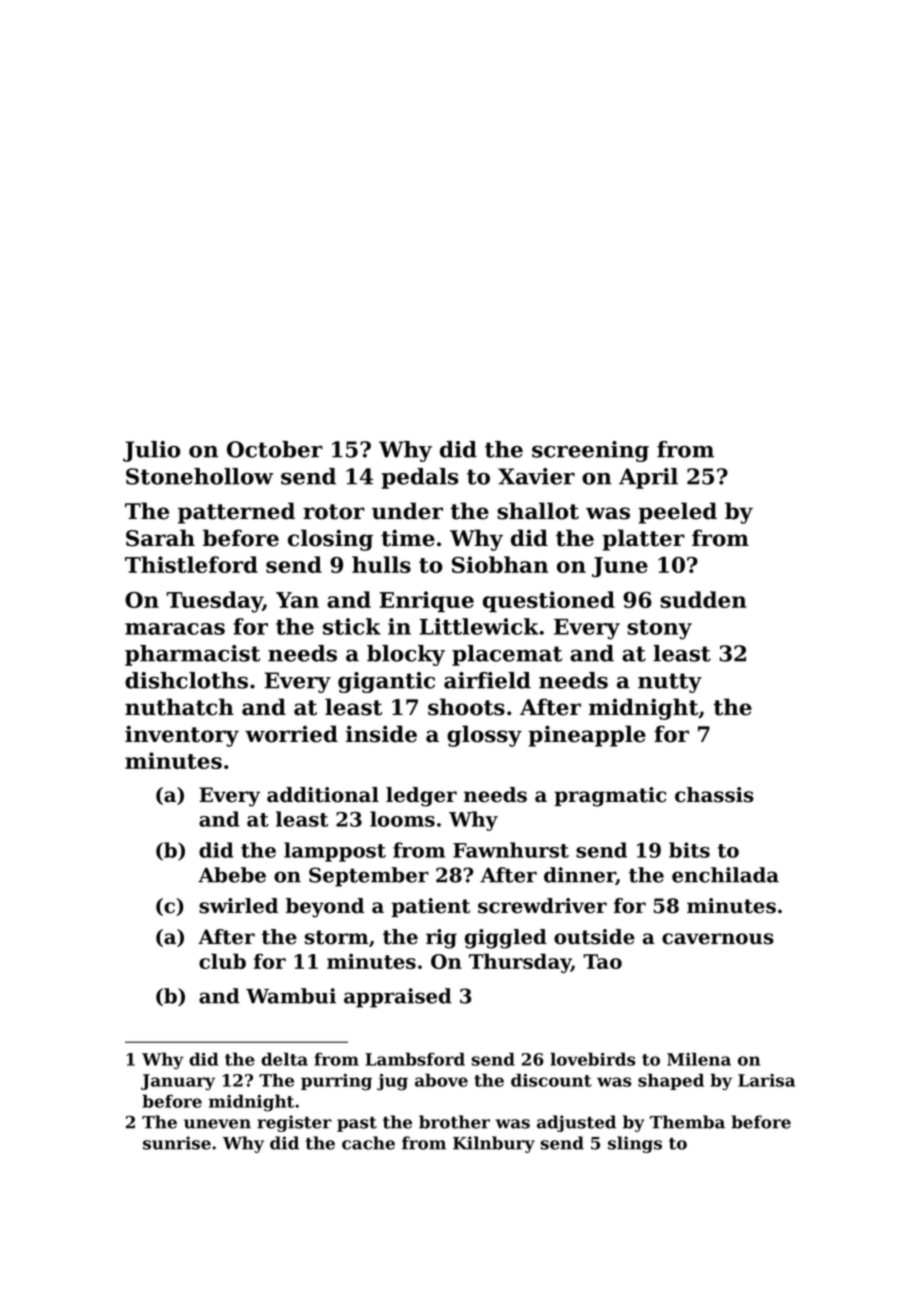 The height and width of the image is (1311, 924). Describe the element at coordinates (275, 449) in the image. I see `October` at that location.
